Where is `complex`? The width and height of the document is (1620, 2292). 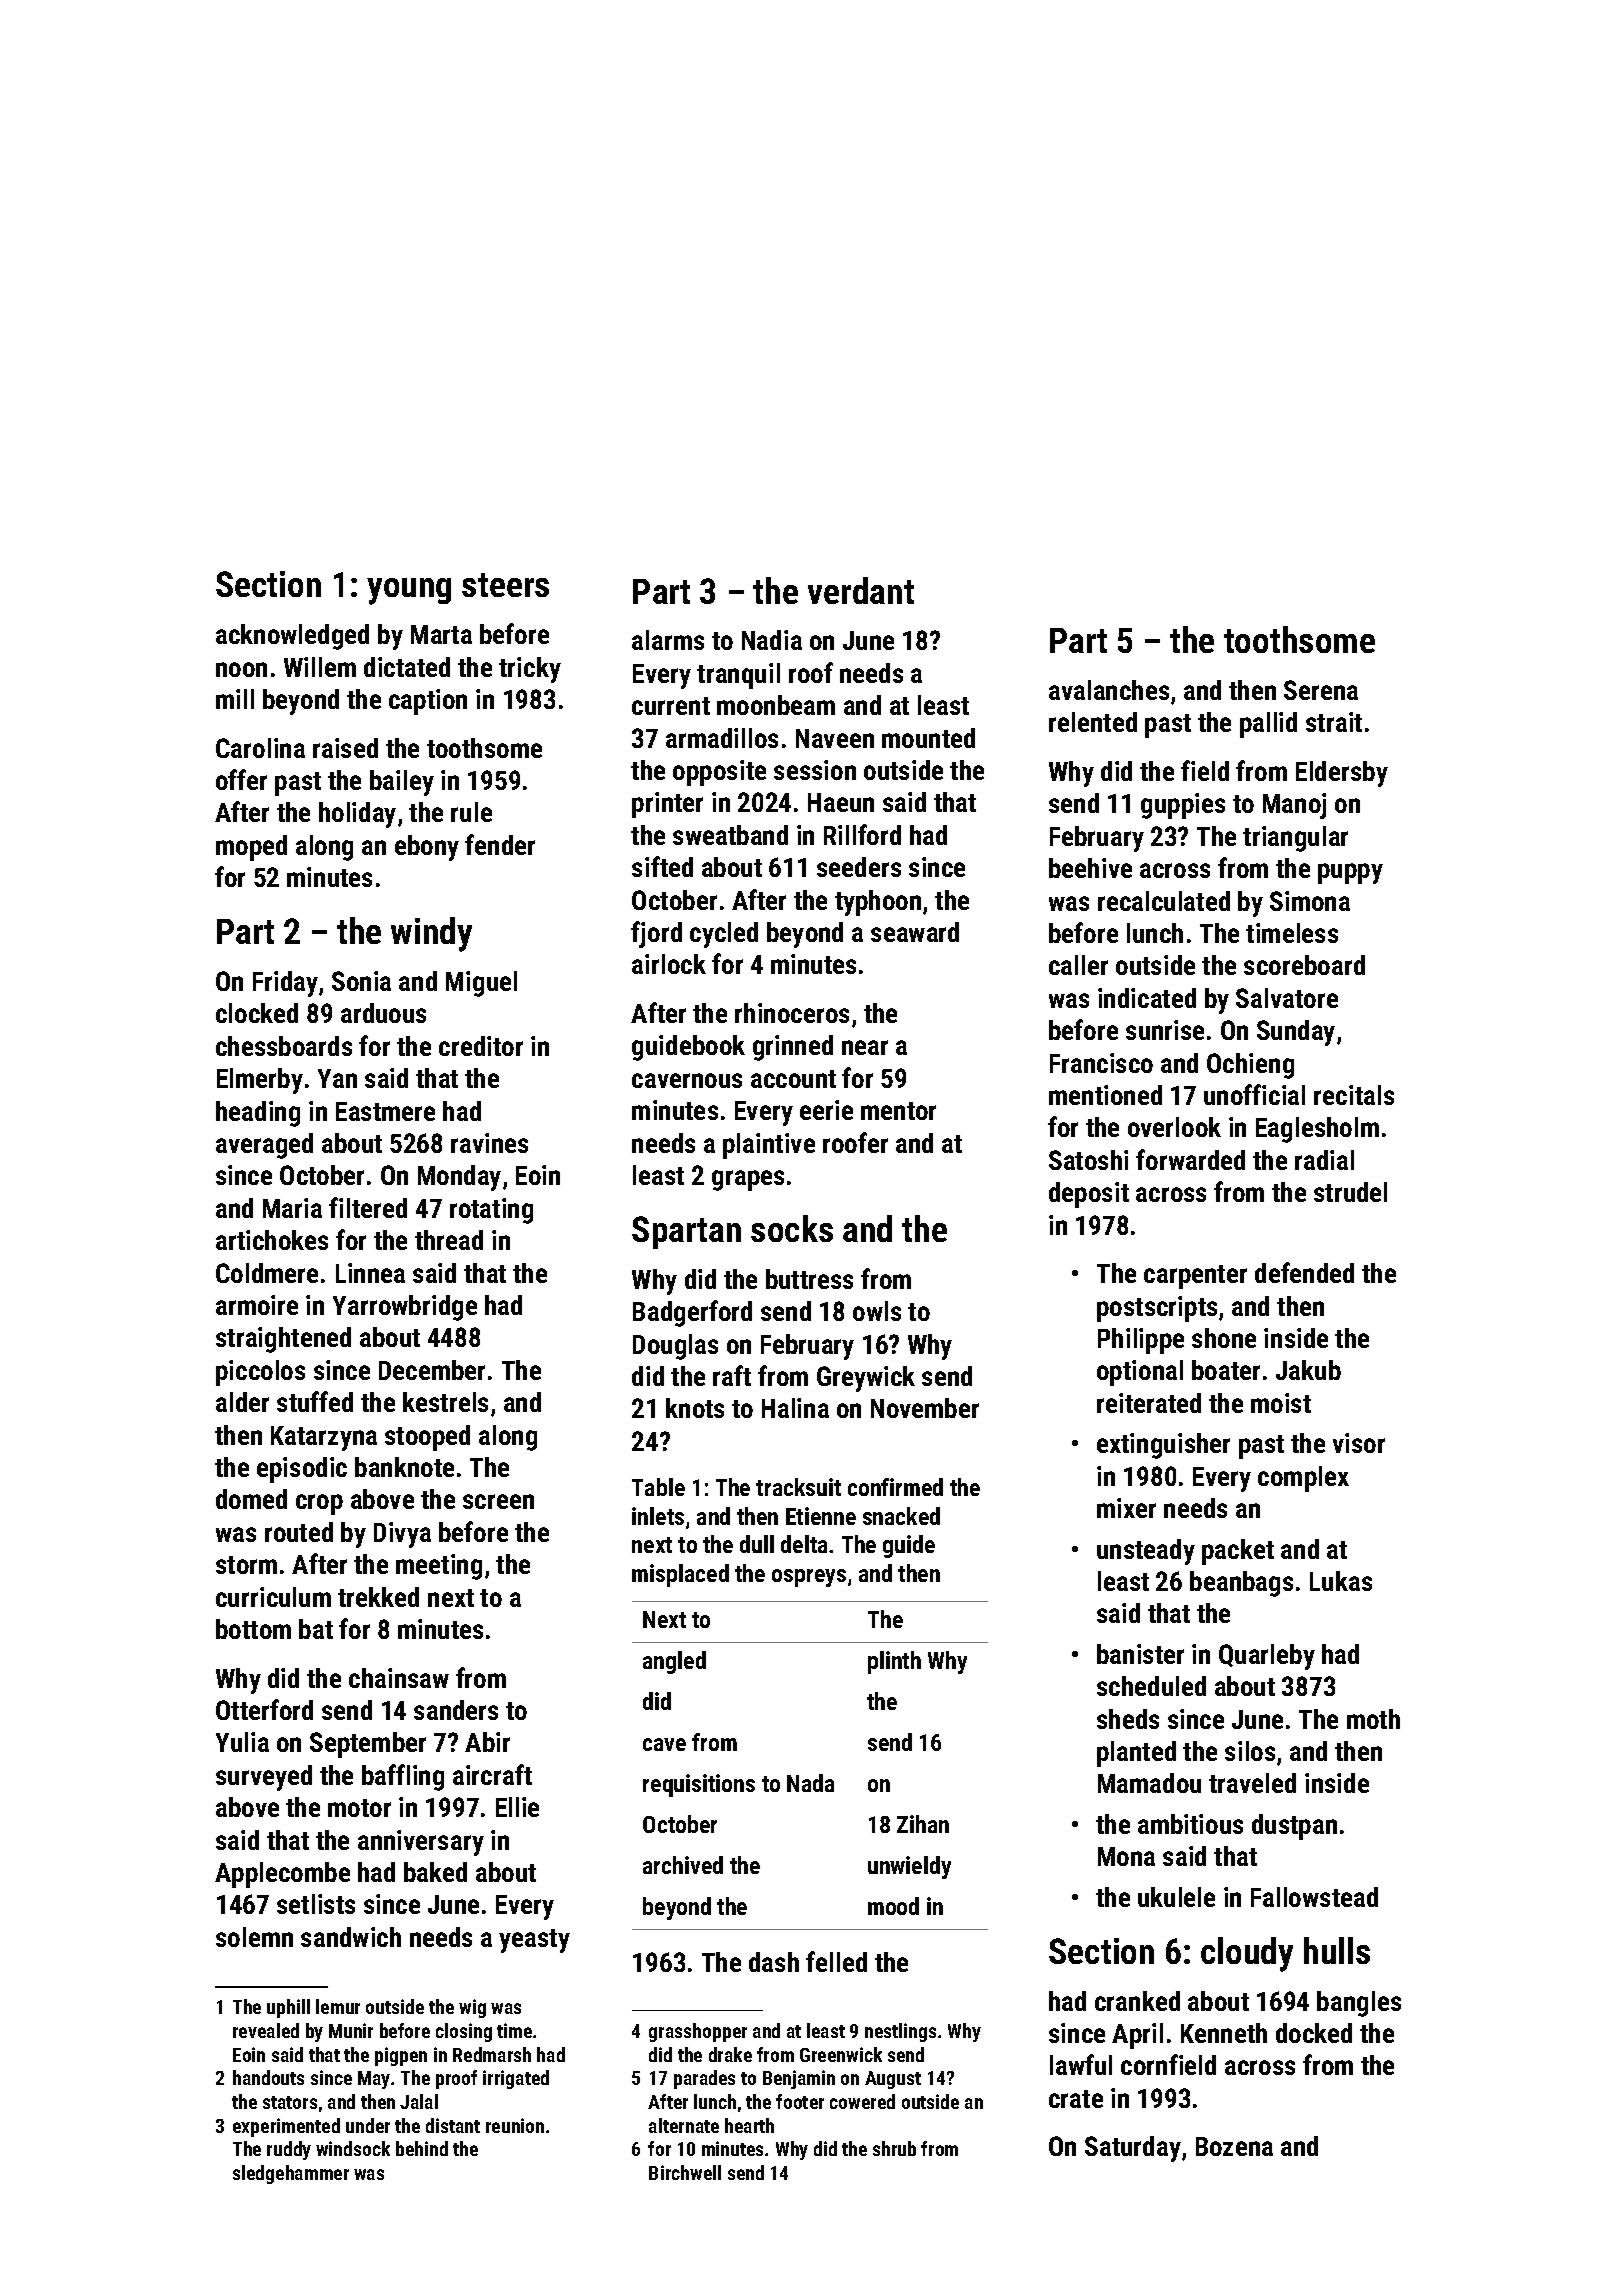
complex is located at coordinates (1303, 1479).
